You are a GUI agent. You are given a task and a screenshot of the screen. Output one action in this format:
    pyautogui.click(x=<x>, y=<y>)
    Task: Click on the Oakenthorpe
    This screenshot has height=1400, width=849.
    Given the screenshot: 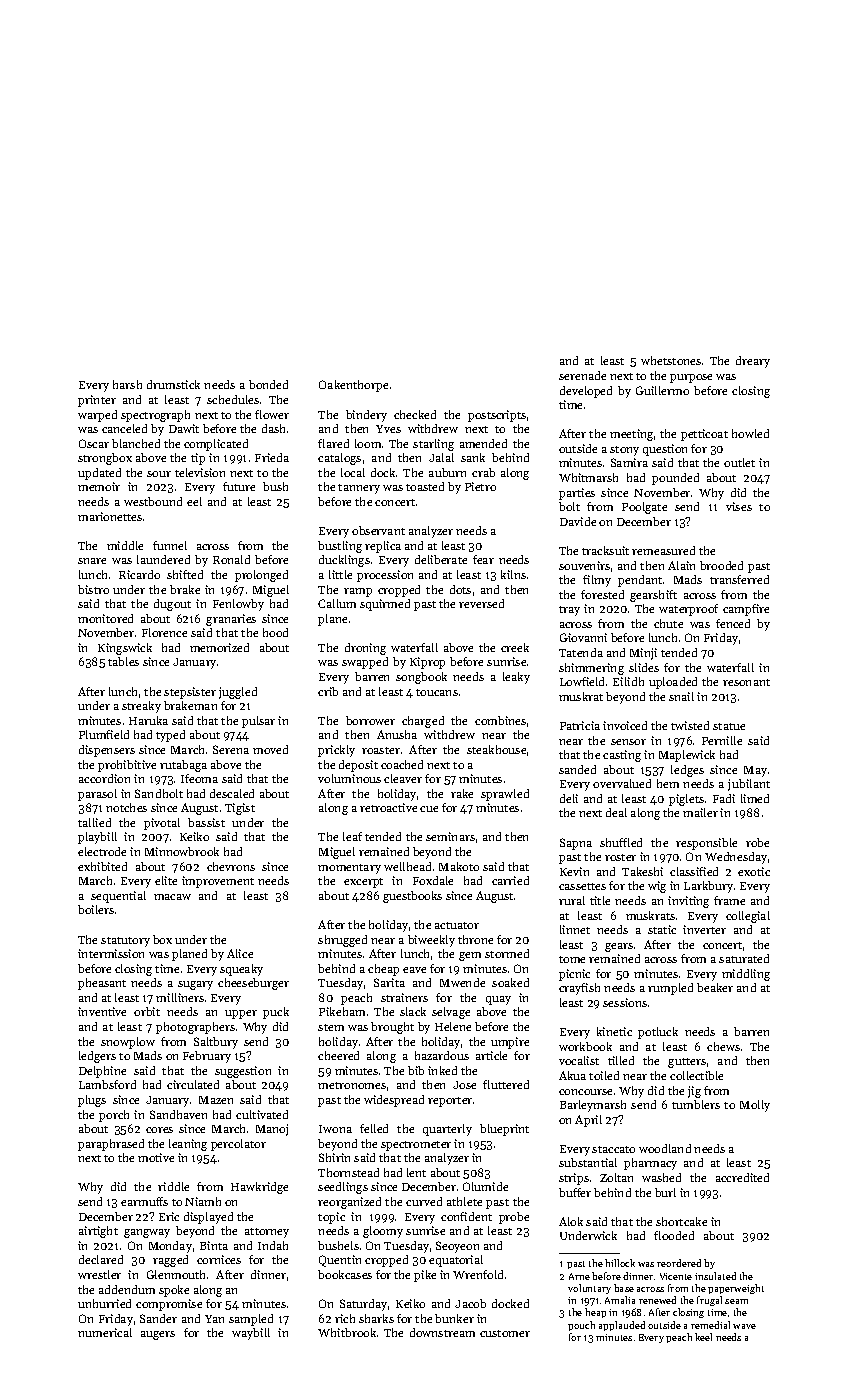 What is the action you would take?
    pyautogui.click(x=353, y=386)
